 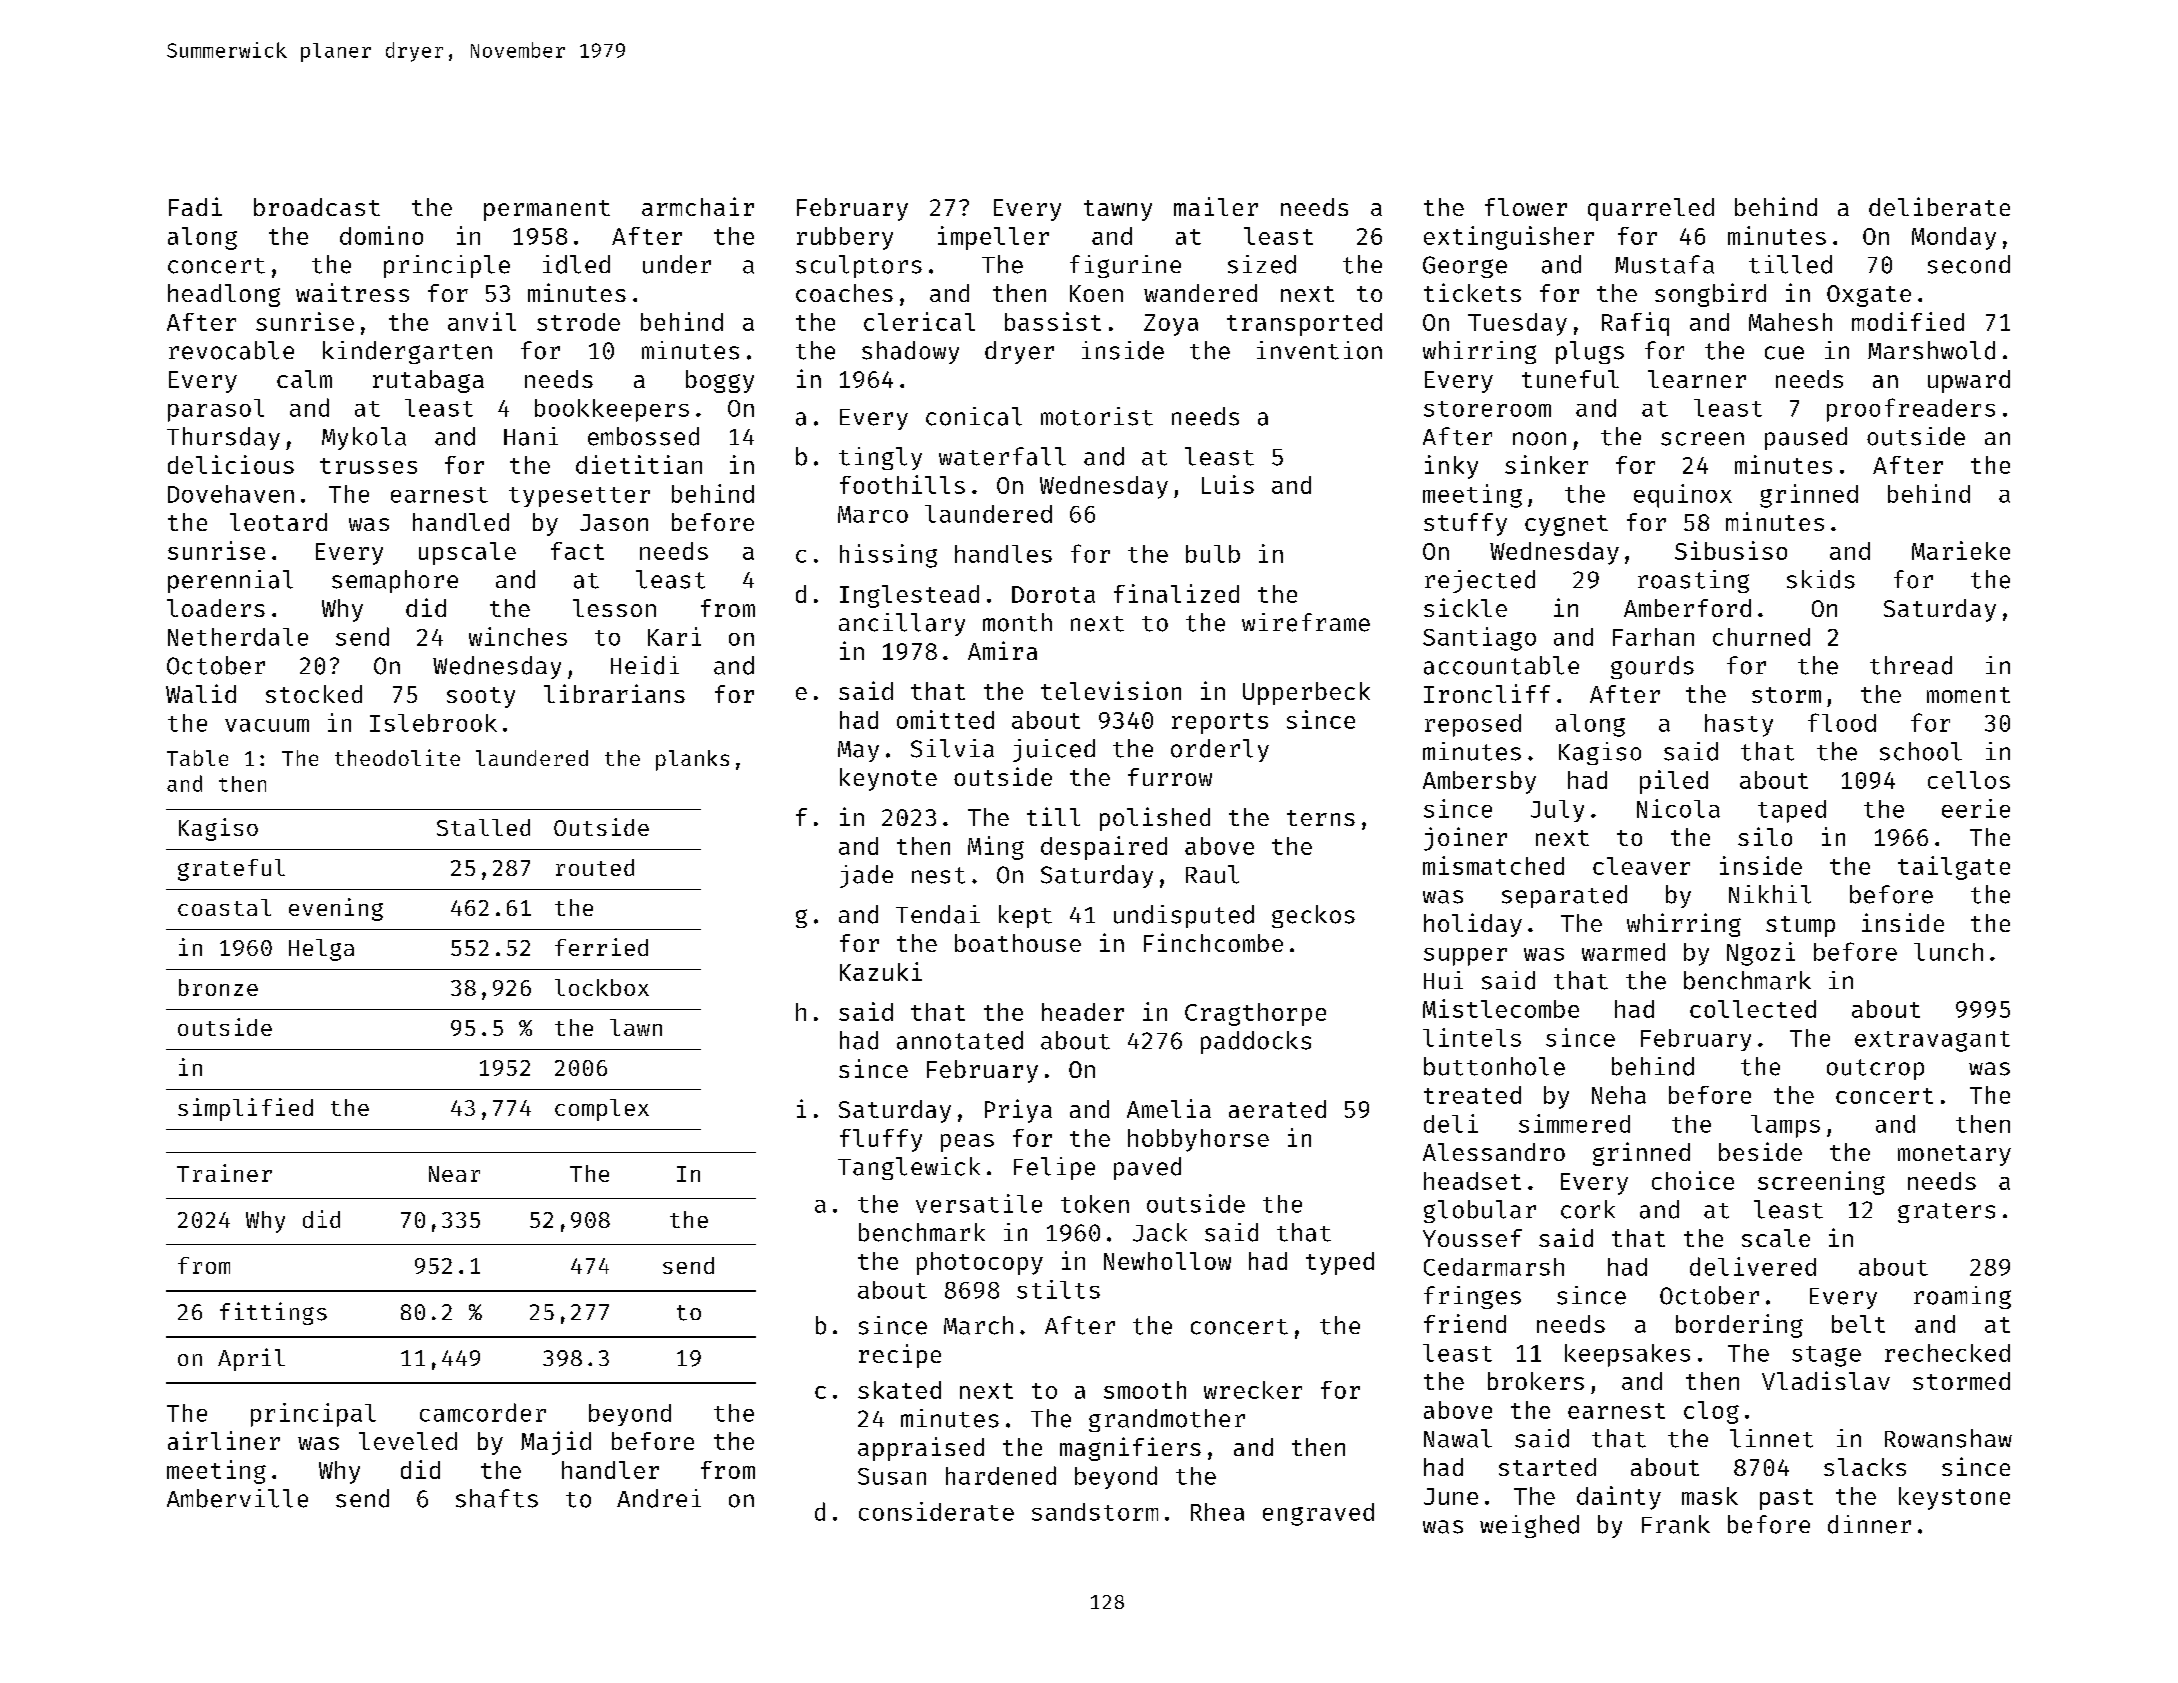 I want to click on Koen, so click(x=1096, y=293).
